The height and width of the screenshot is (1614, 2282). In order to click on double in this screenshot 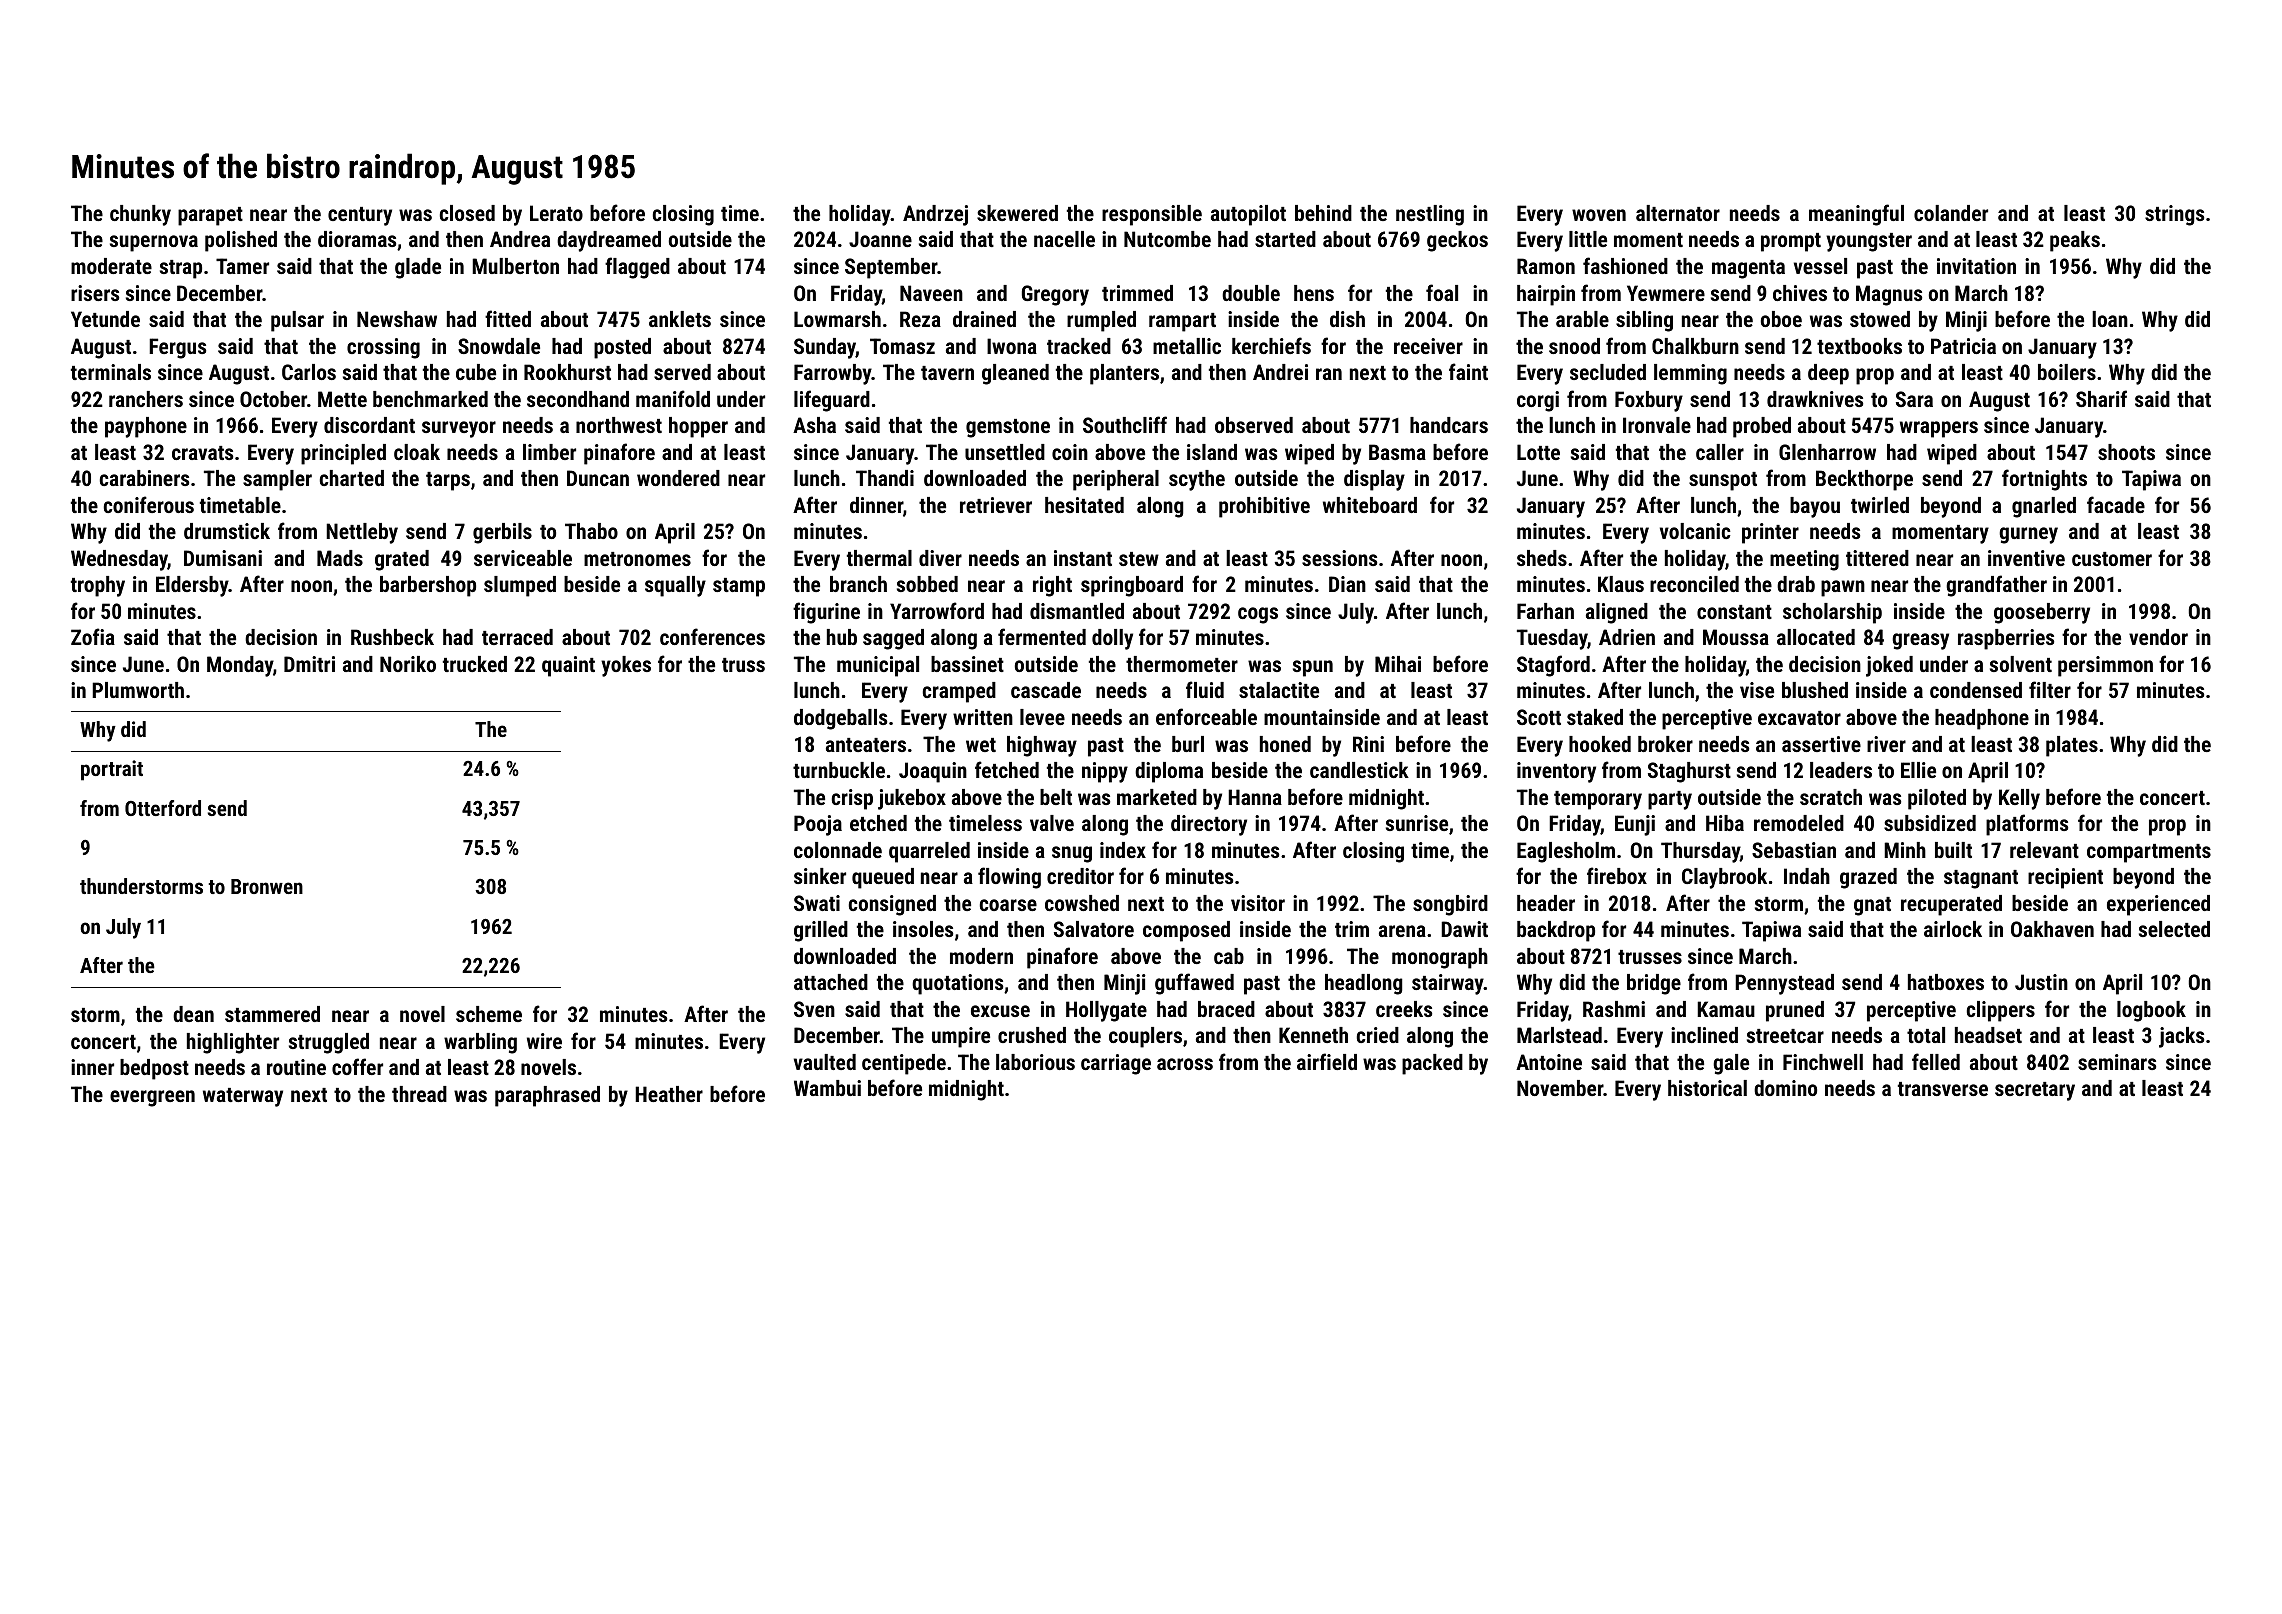, I will do `click(1251, 293)`.
